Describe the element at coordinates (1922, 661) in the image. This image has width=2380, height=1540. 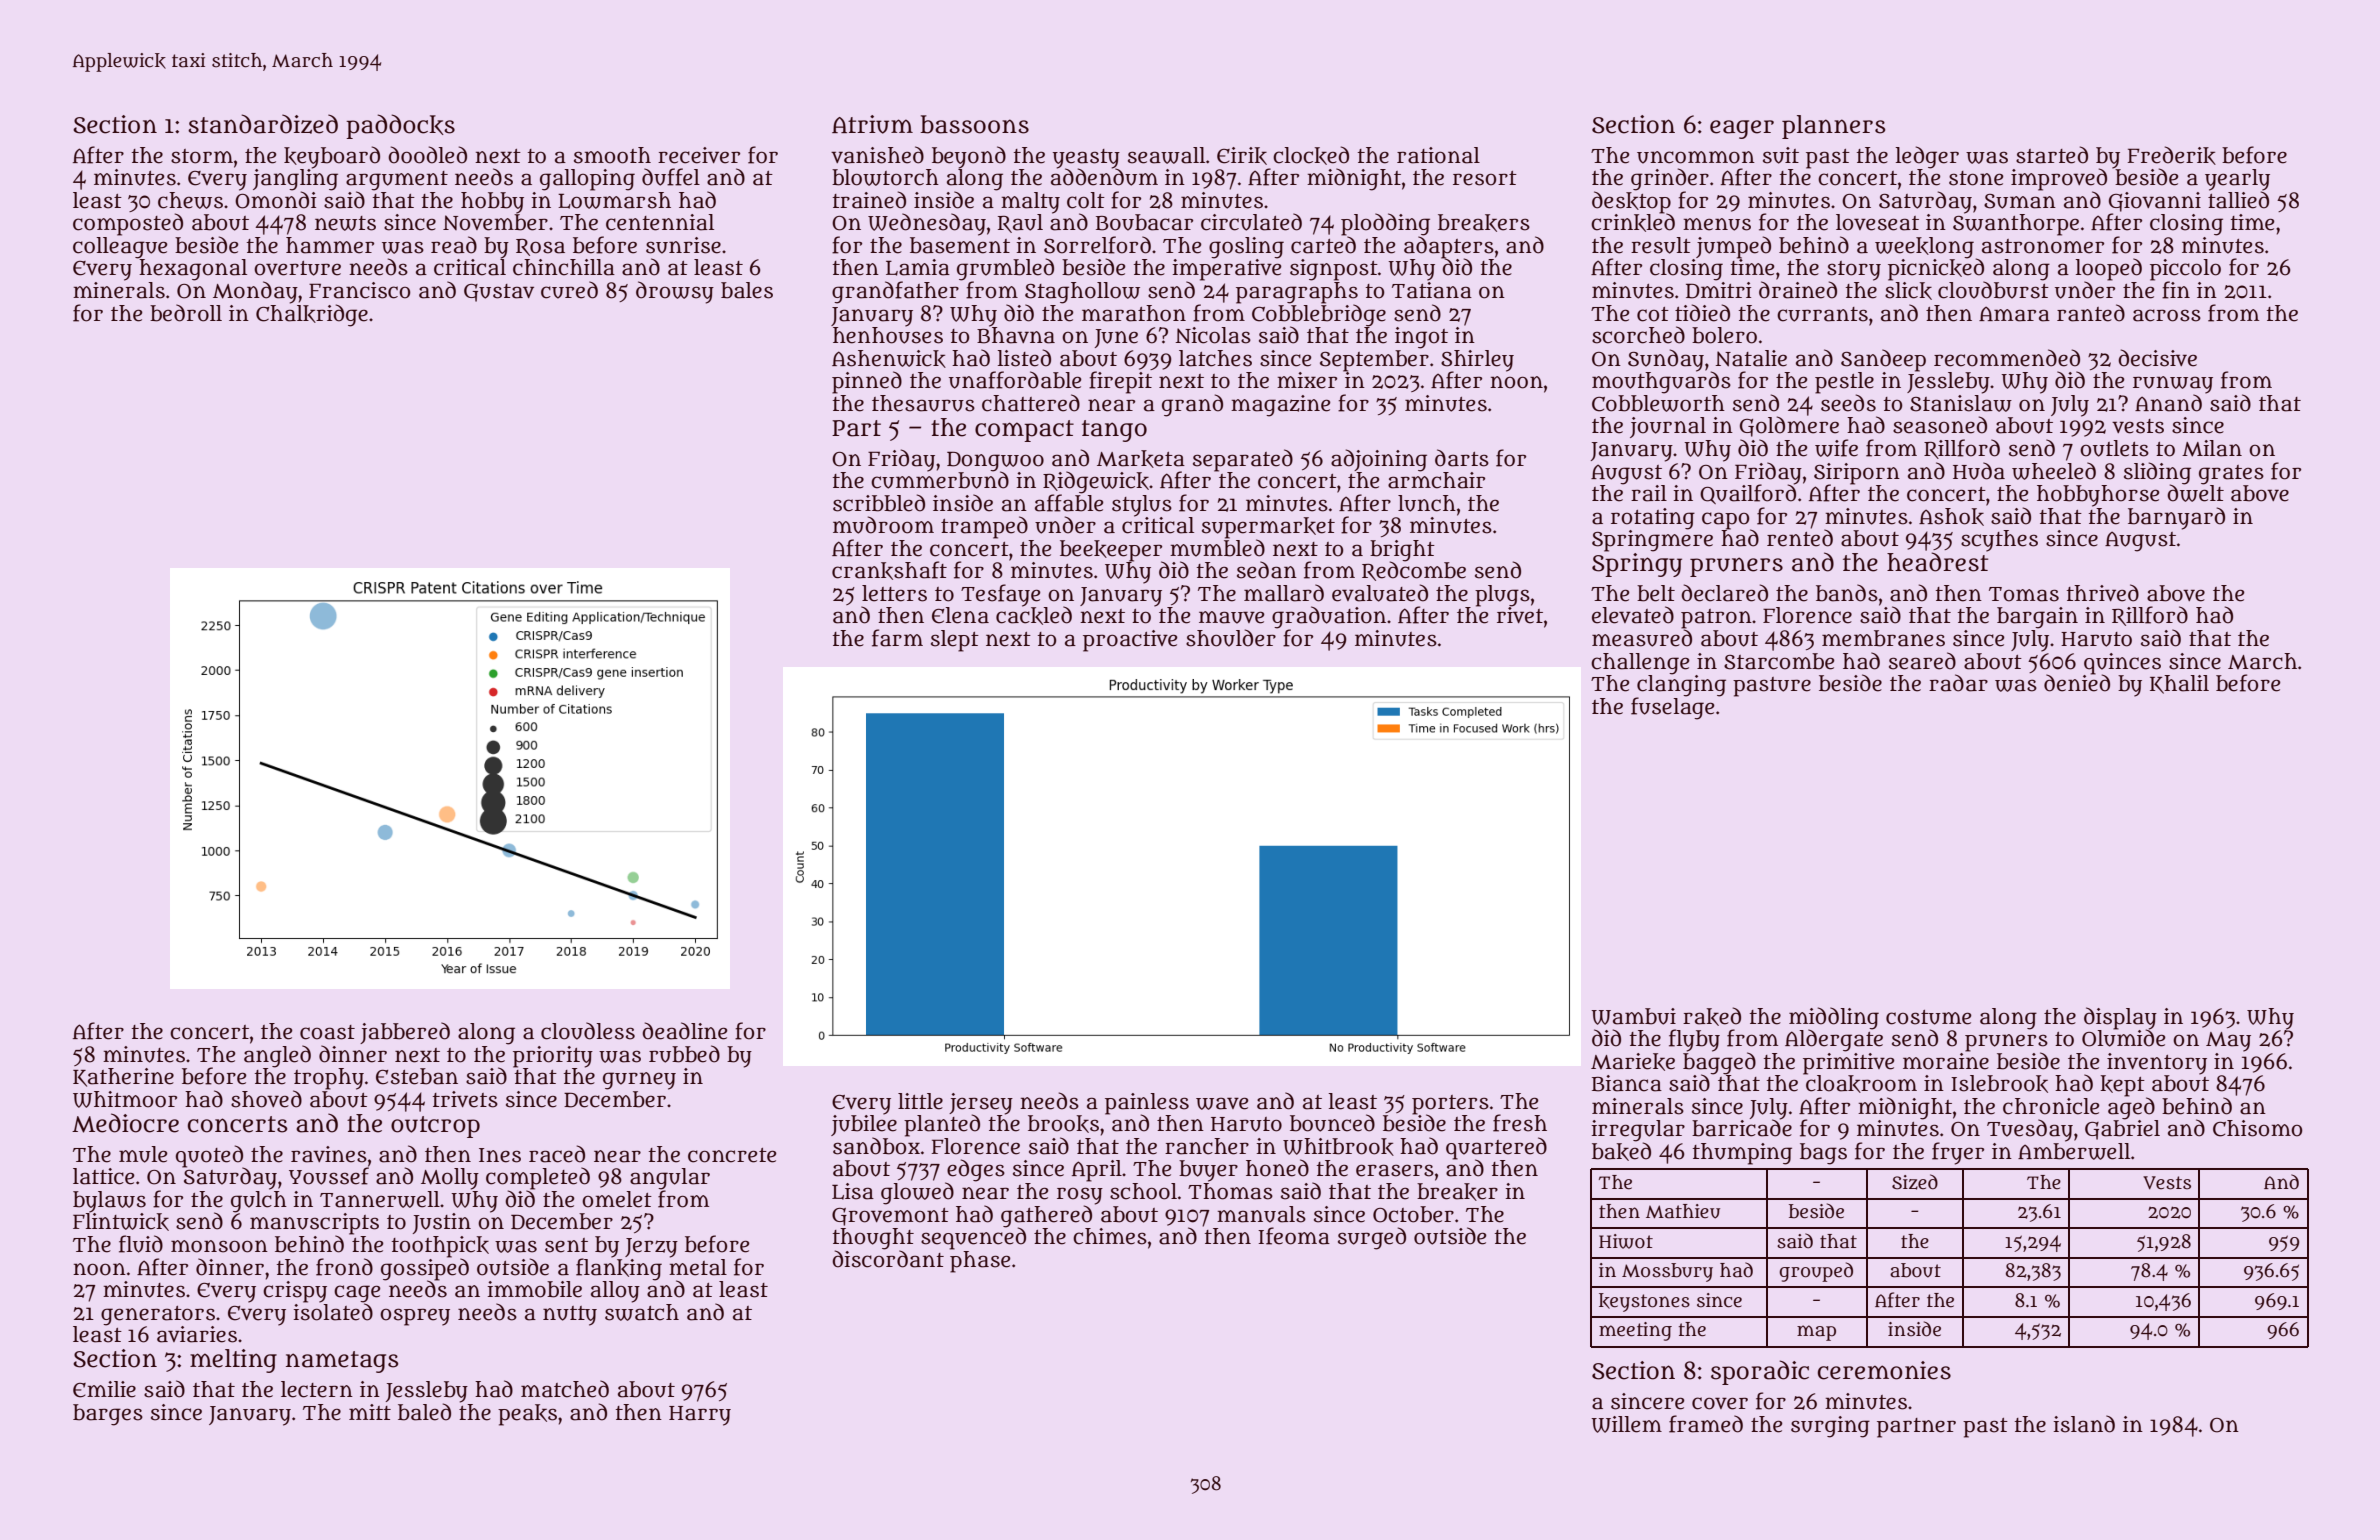
I see `seared` at that location.
